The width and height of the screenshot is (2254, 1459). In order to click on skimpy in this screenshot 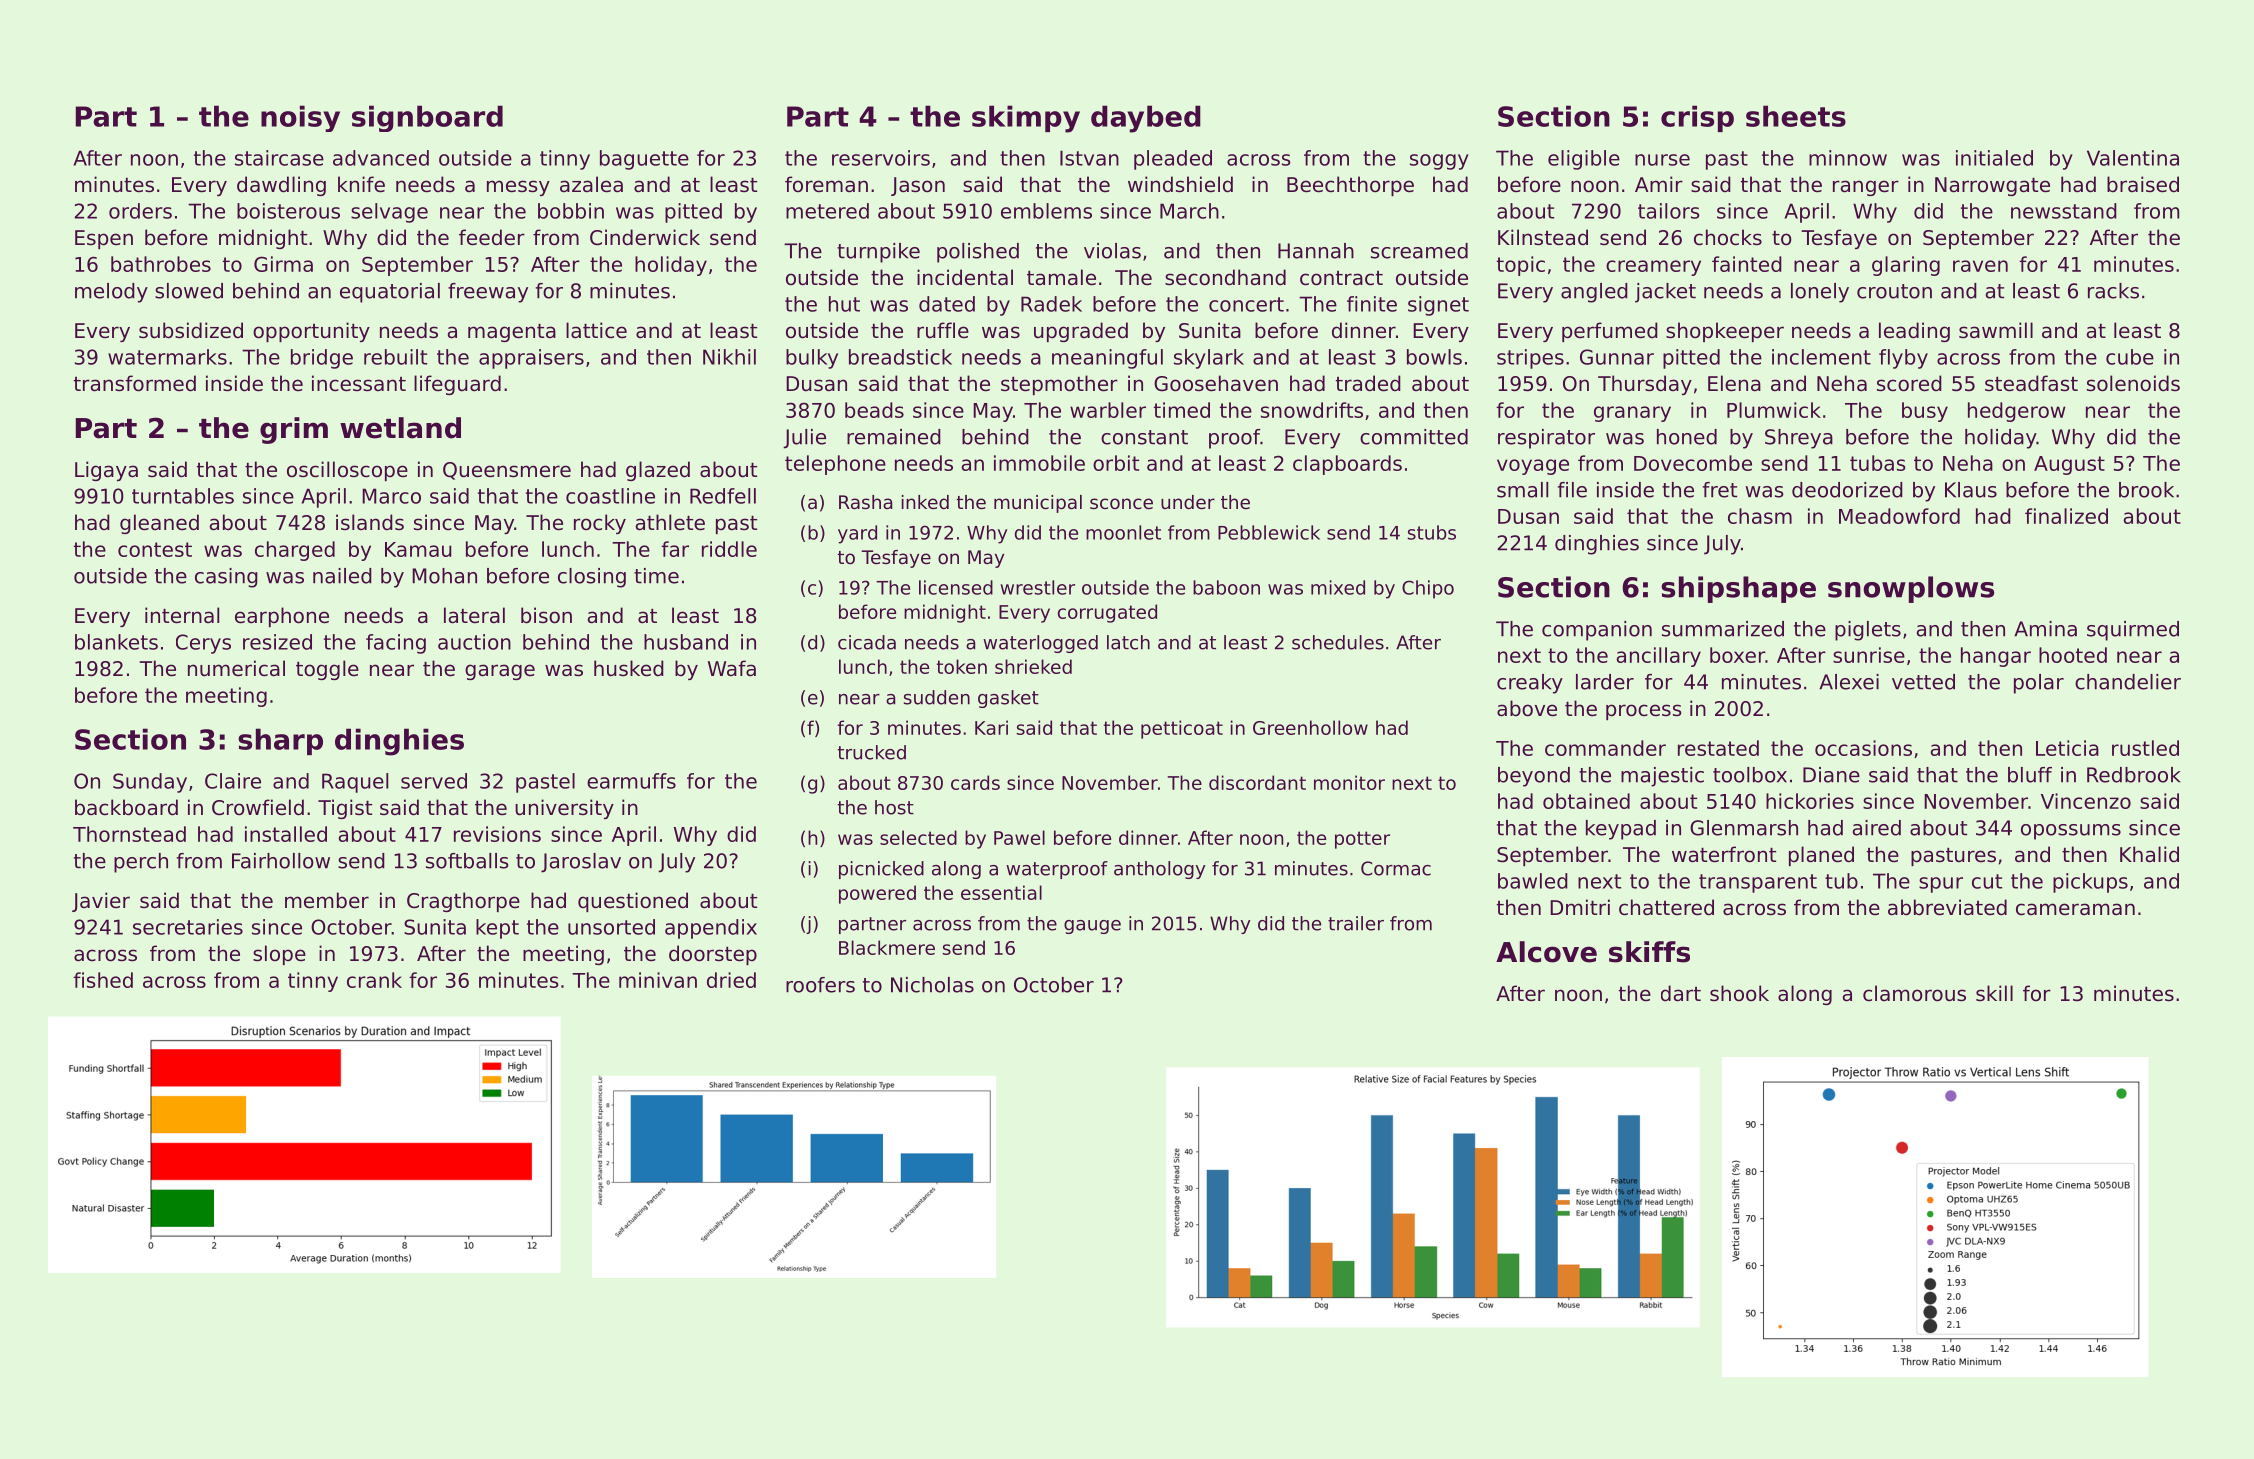, I will do `click(1026, 119)`.
